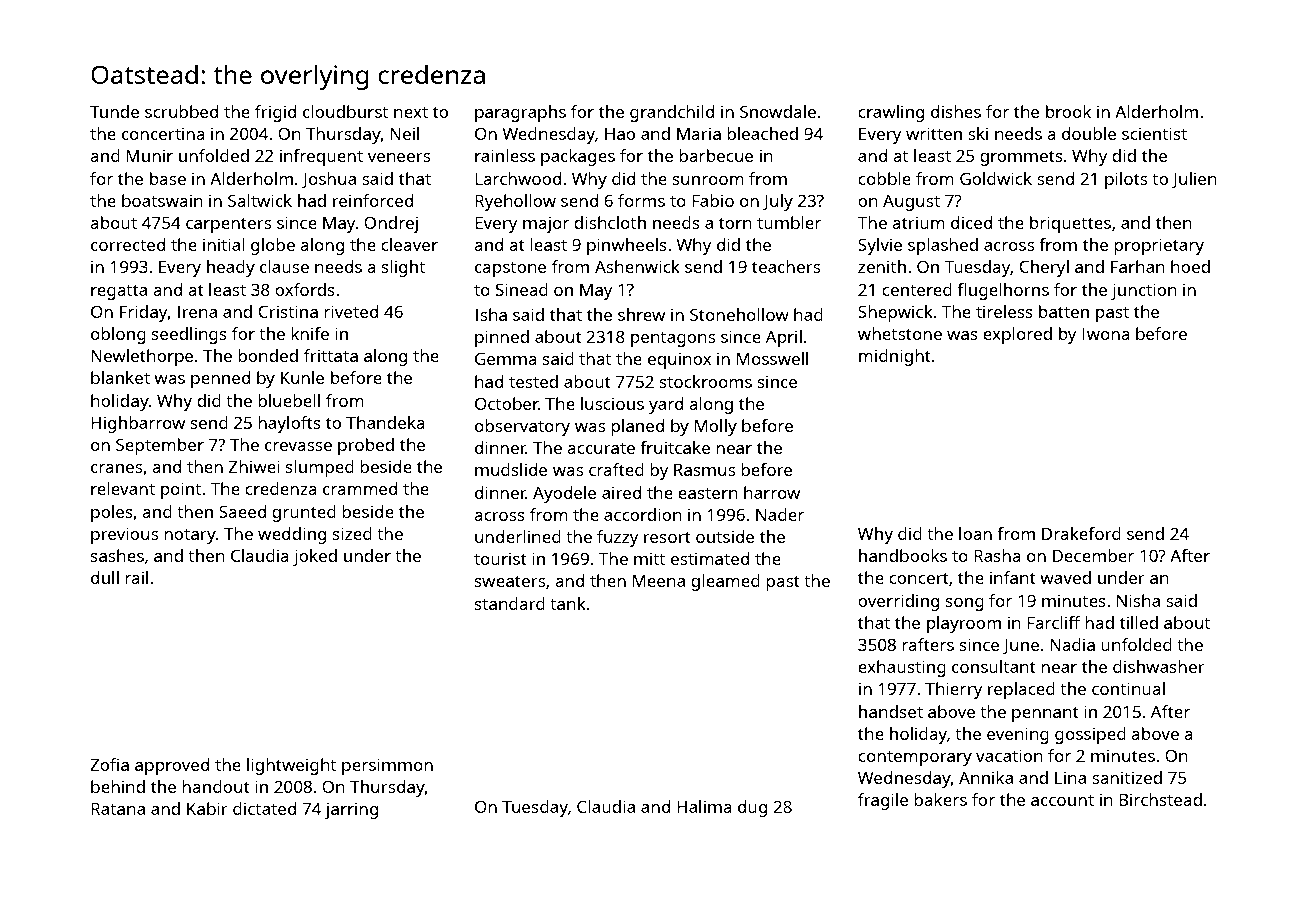 The width and height of the document is (1308, 924). Describe the element at coordinates (1068, 111) in the document. I see `brook` at that location.
